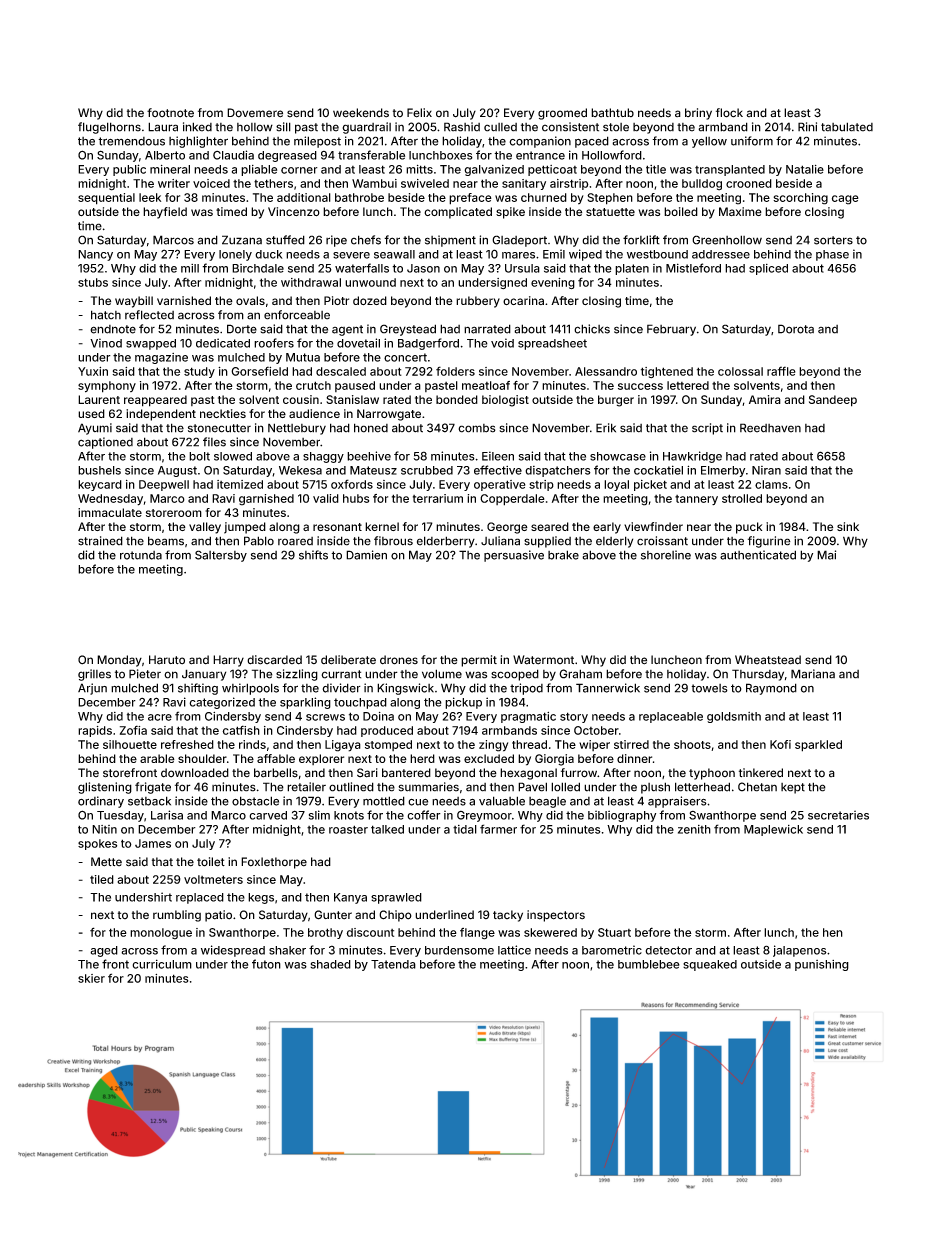  Describe the element at coordinates (211, 183) in the screenshot. I see `voiced` at that location.
